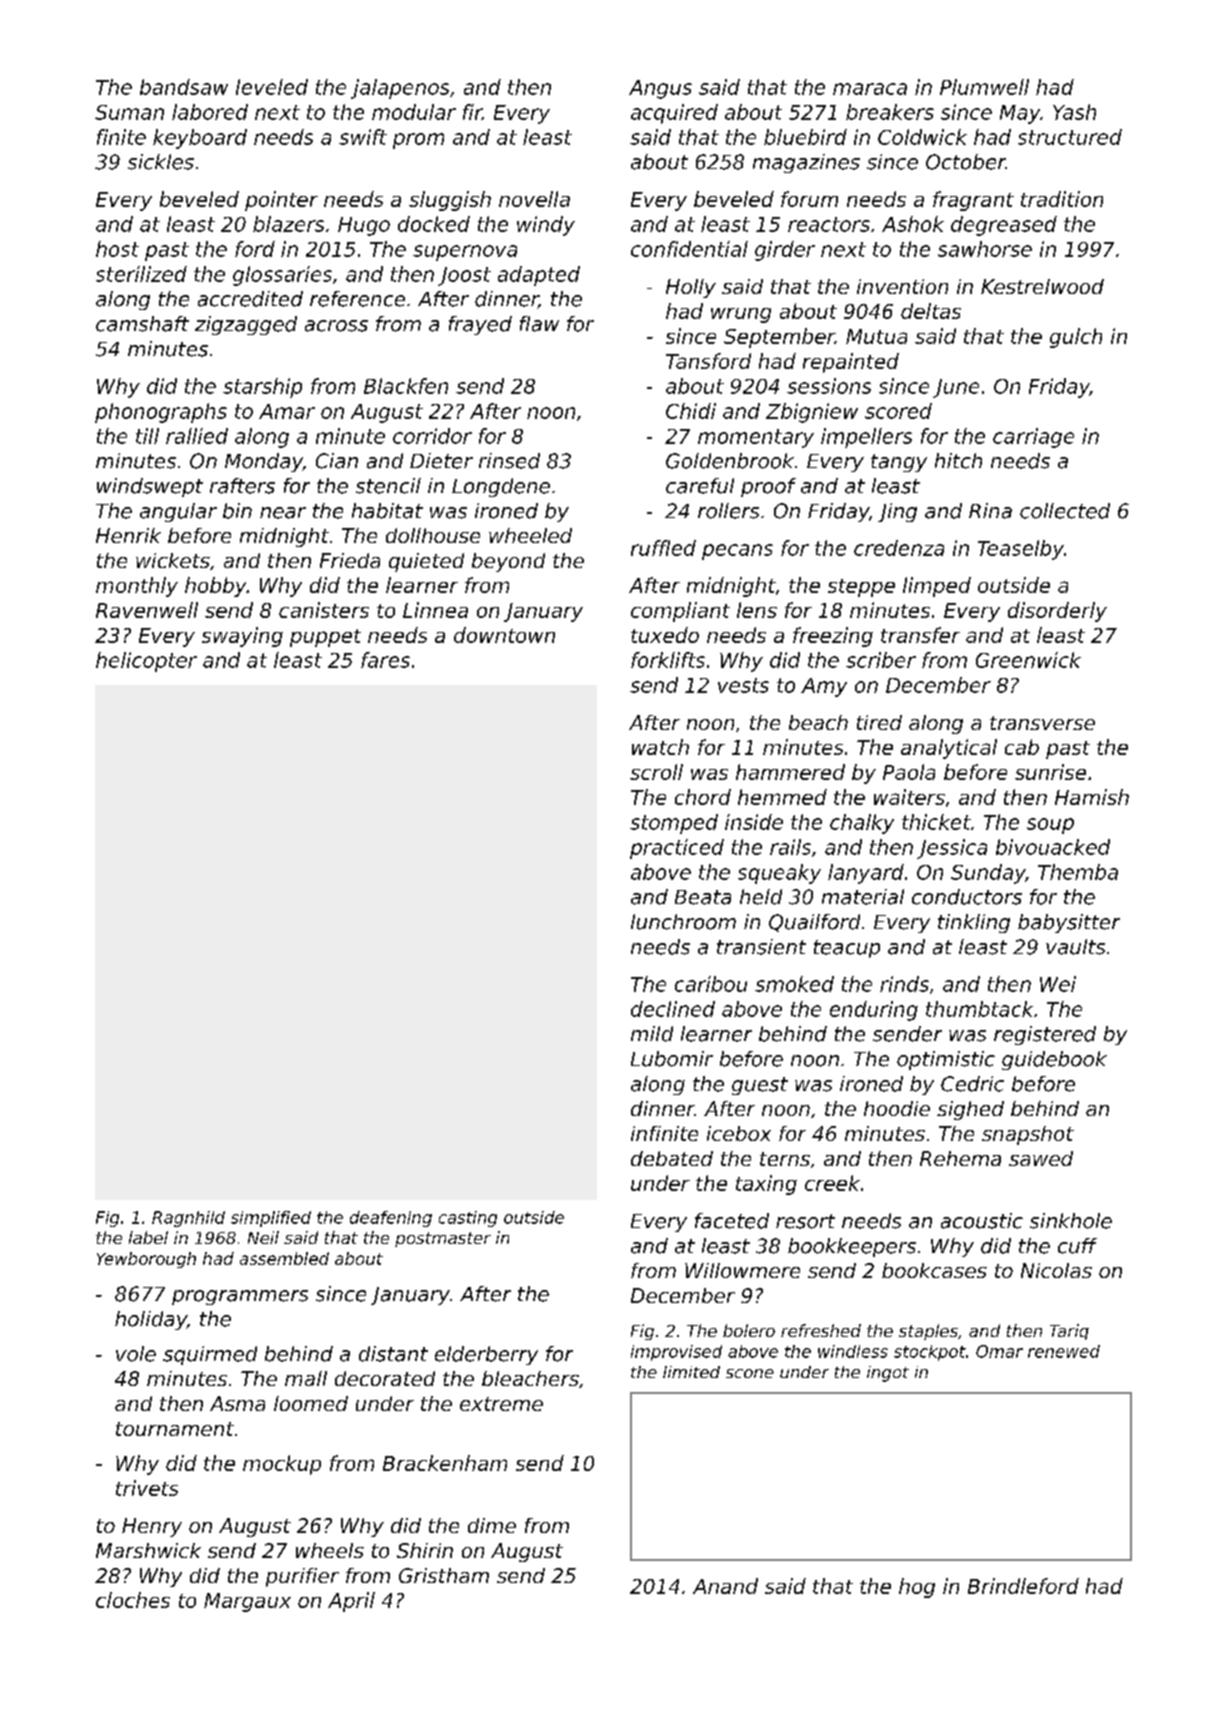 The height and width of the page is (1735, 1227). What do you see at coordinates (262, 388) in the page?
I see `starship` at bounding box center [262, 388].
